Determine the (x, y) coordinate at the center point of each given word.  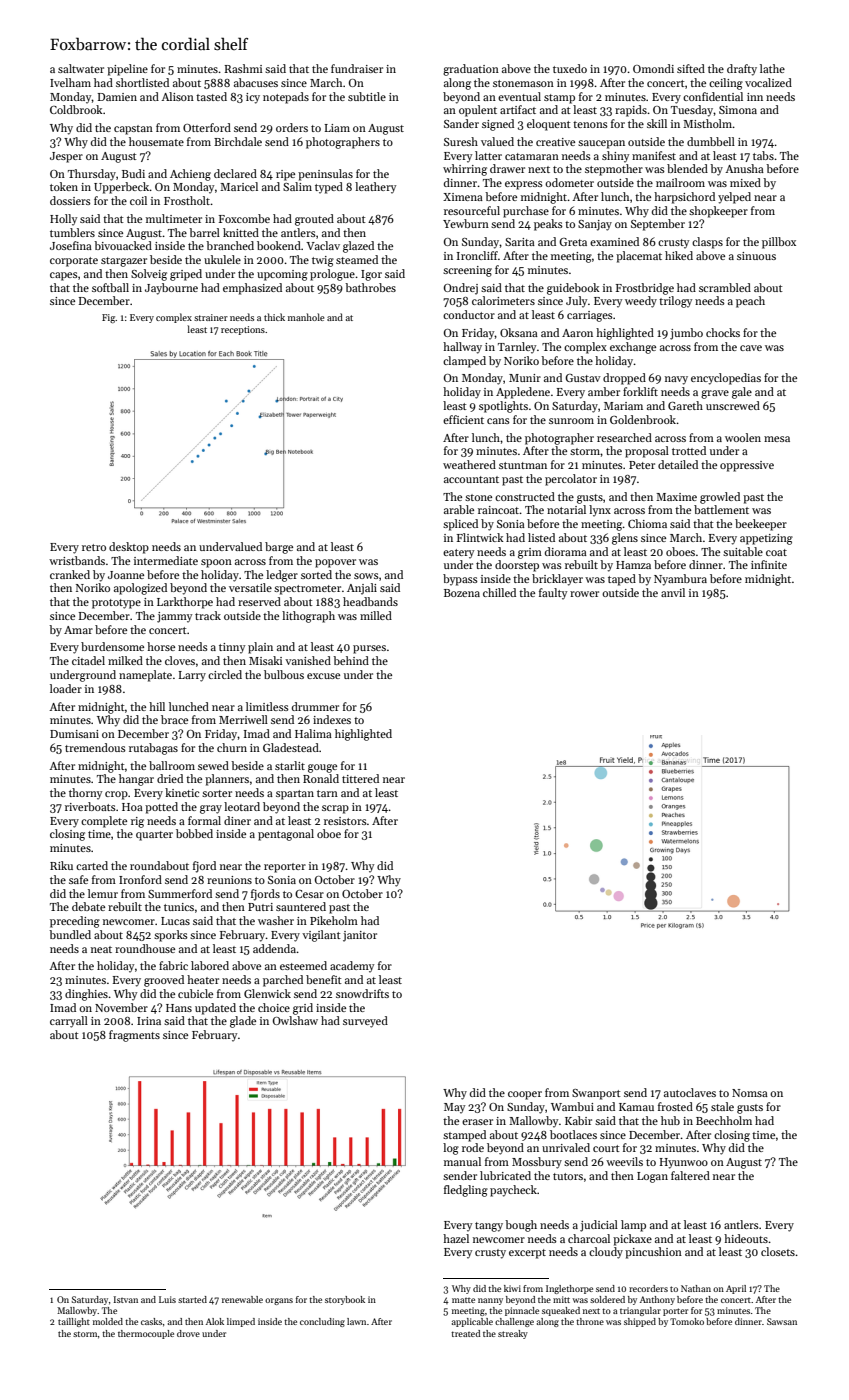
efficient (463, 419)
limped (241, 1322)
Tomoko (687, 1321)
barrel (204, 232)
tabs (763, 155)
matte (463, 1300)
